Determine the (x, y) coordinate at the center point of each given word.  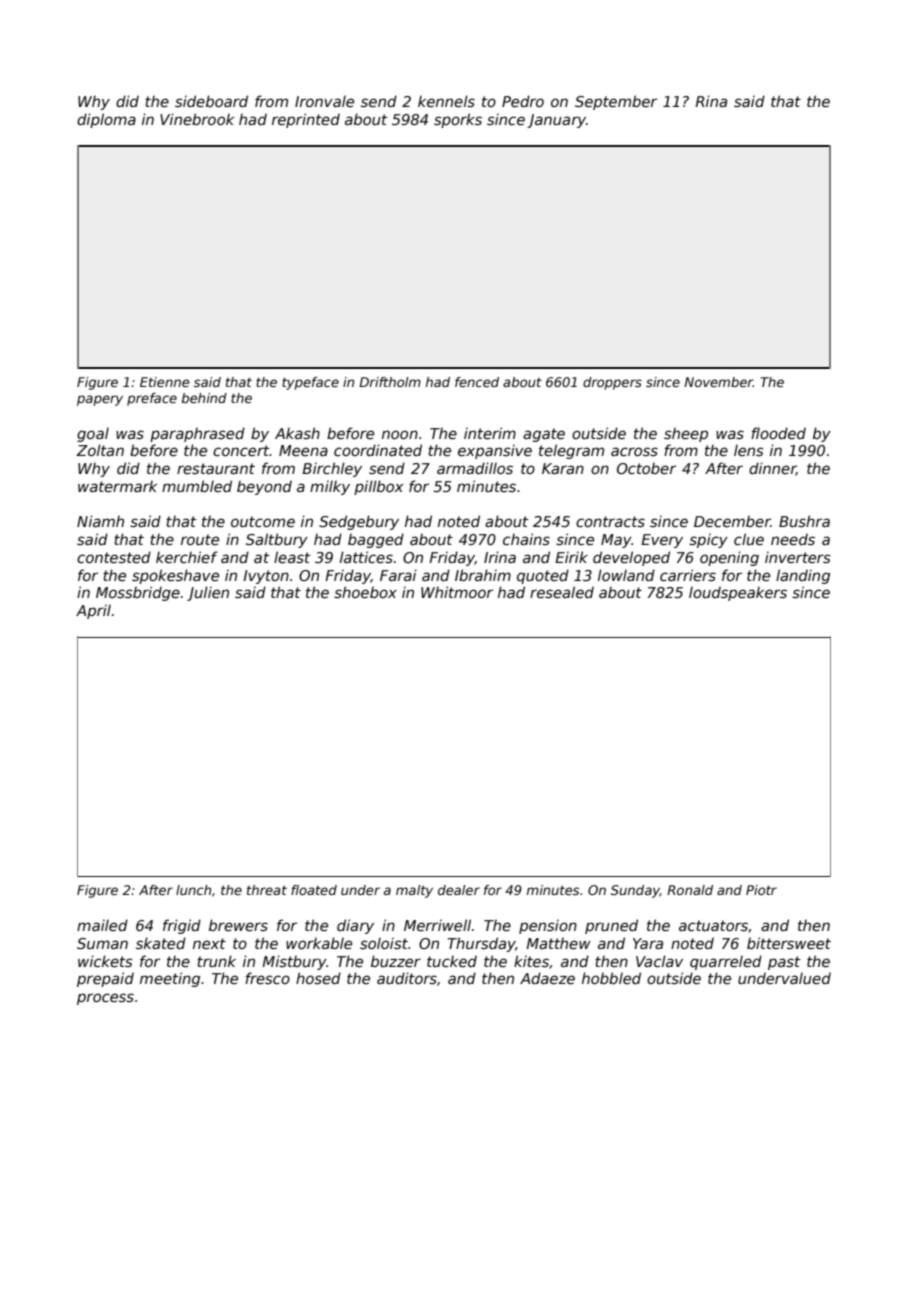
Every (662, 541)
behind (204, 398)
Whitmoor (457, 592)
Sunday (635, 891)
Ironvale (324, 101)
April (93, 612)
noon (400, 434)
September (616, 102)
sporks (458, 120)
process (105, 999)
